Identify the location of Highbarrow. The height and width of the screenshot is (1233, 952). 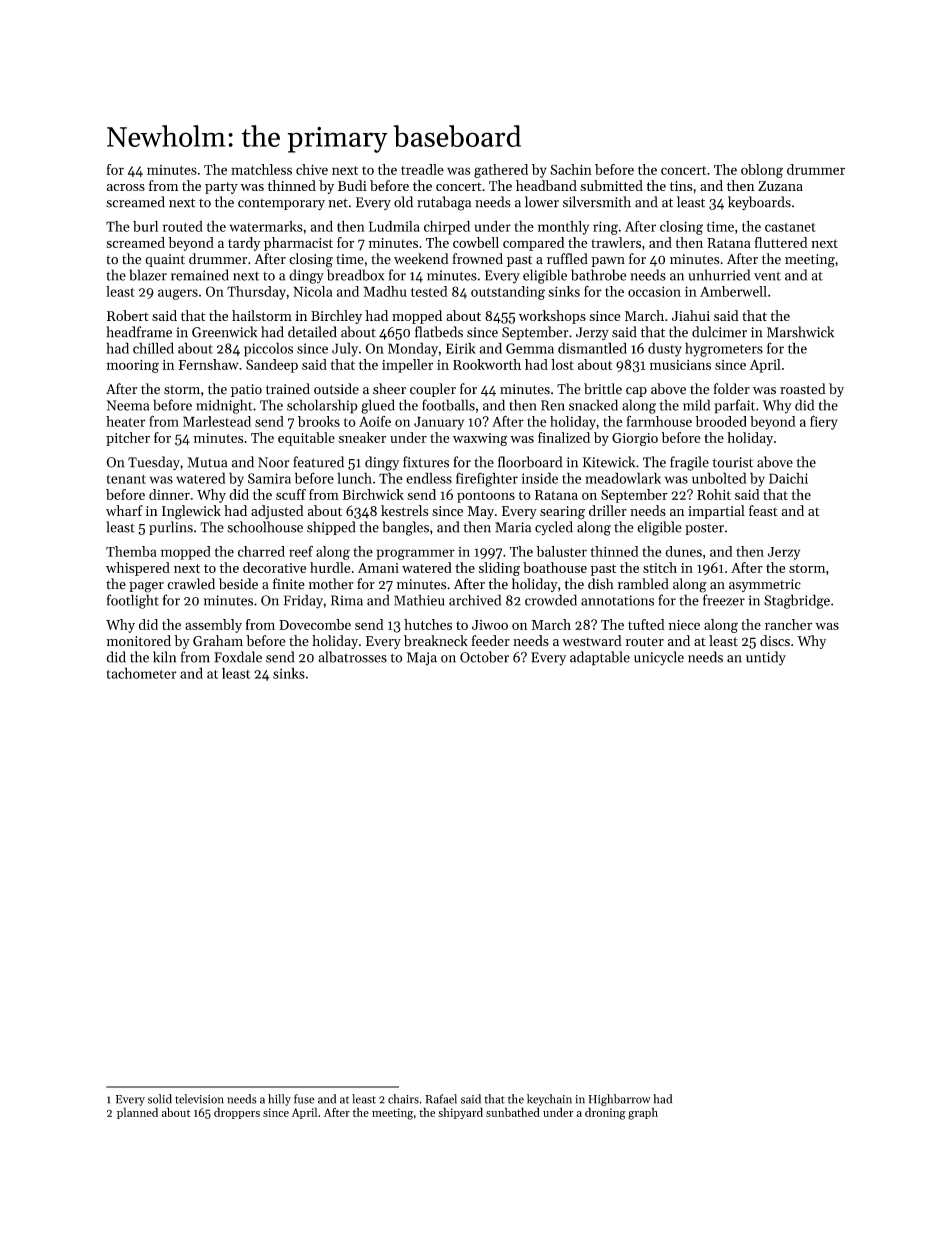
(620, 1100).
